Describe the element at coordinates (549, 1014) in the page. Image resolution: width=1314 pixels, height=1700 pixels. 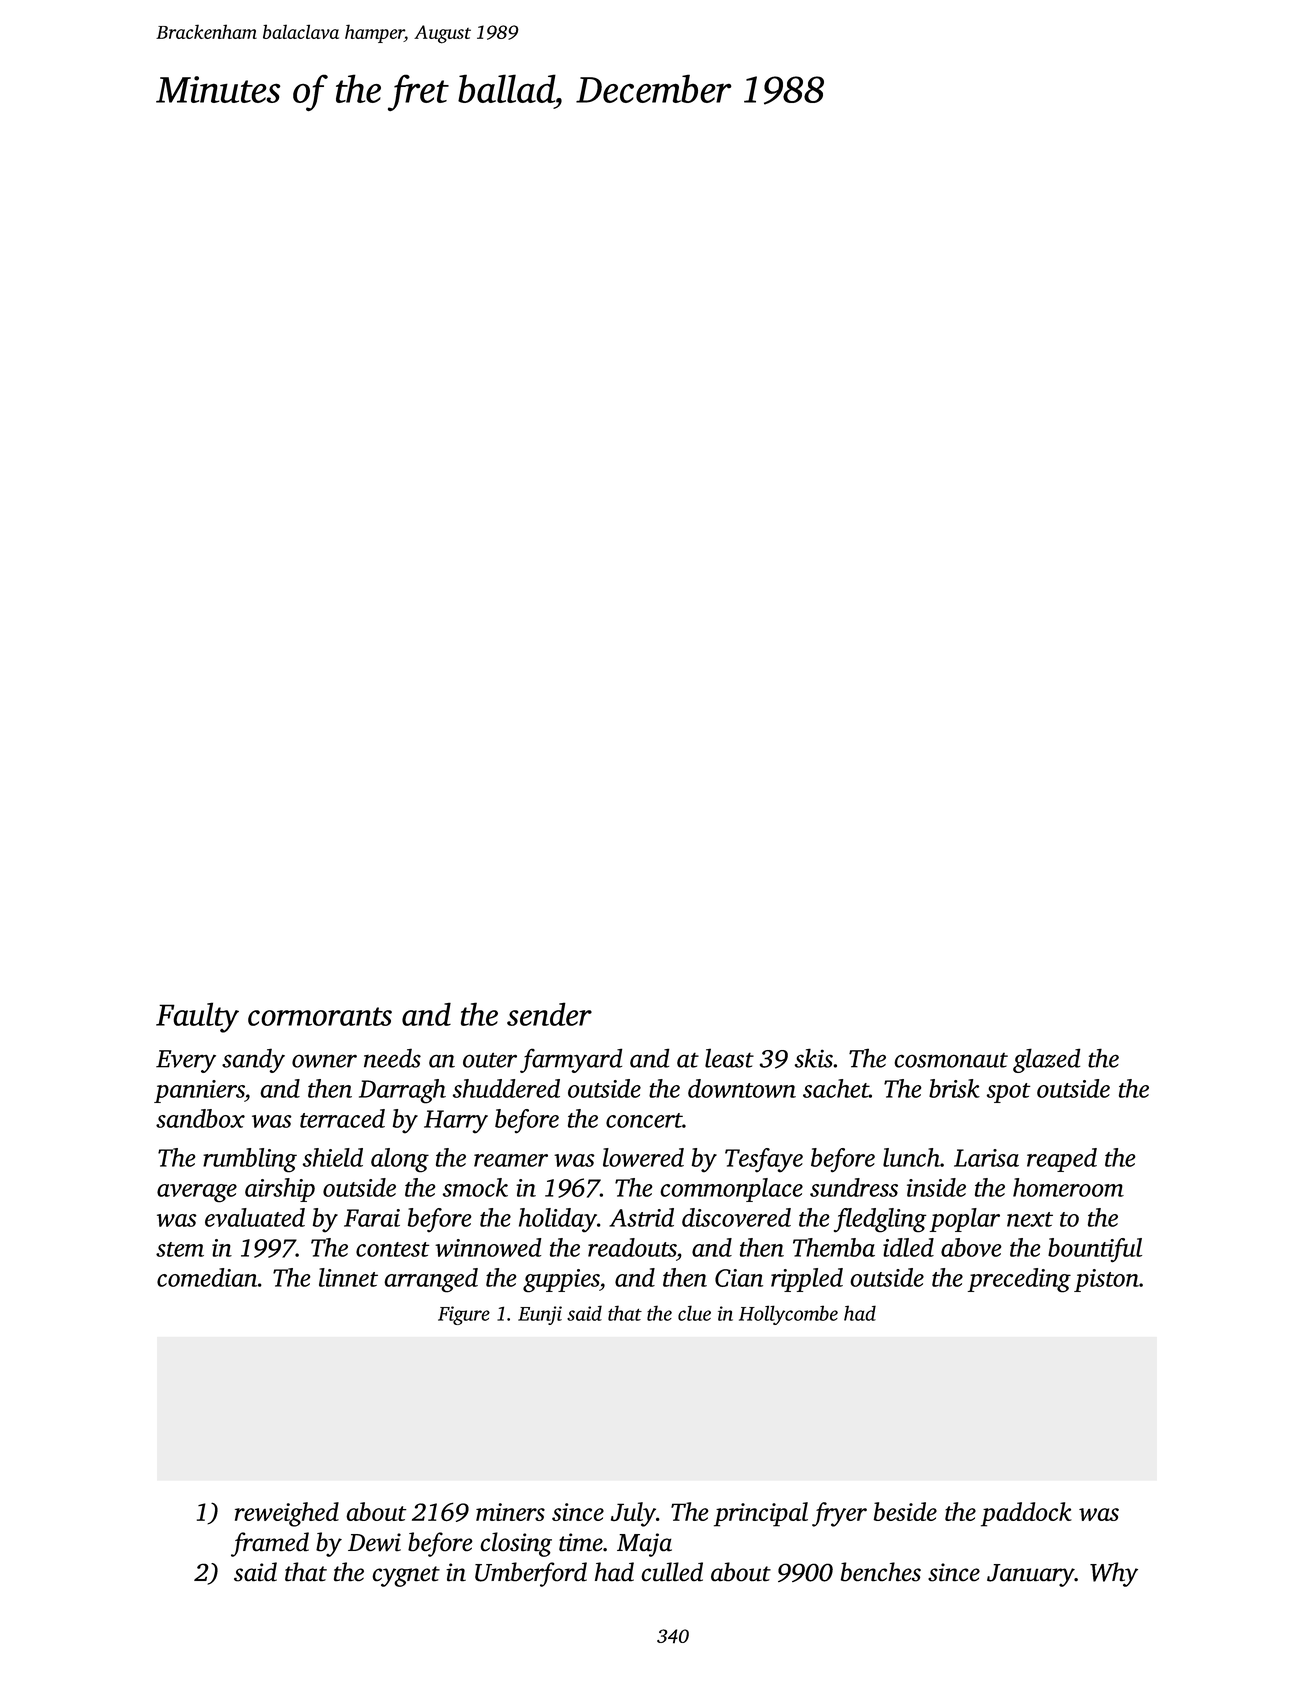
I see `sender` at that location.
